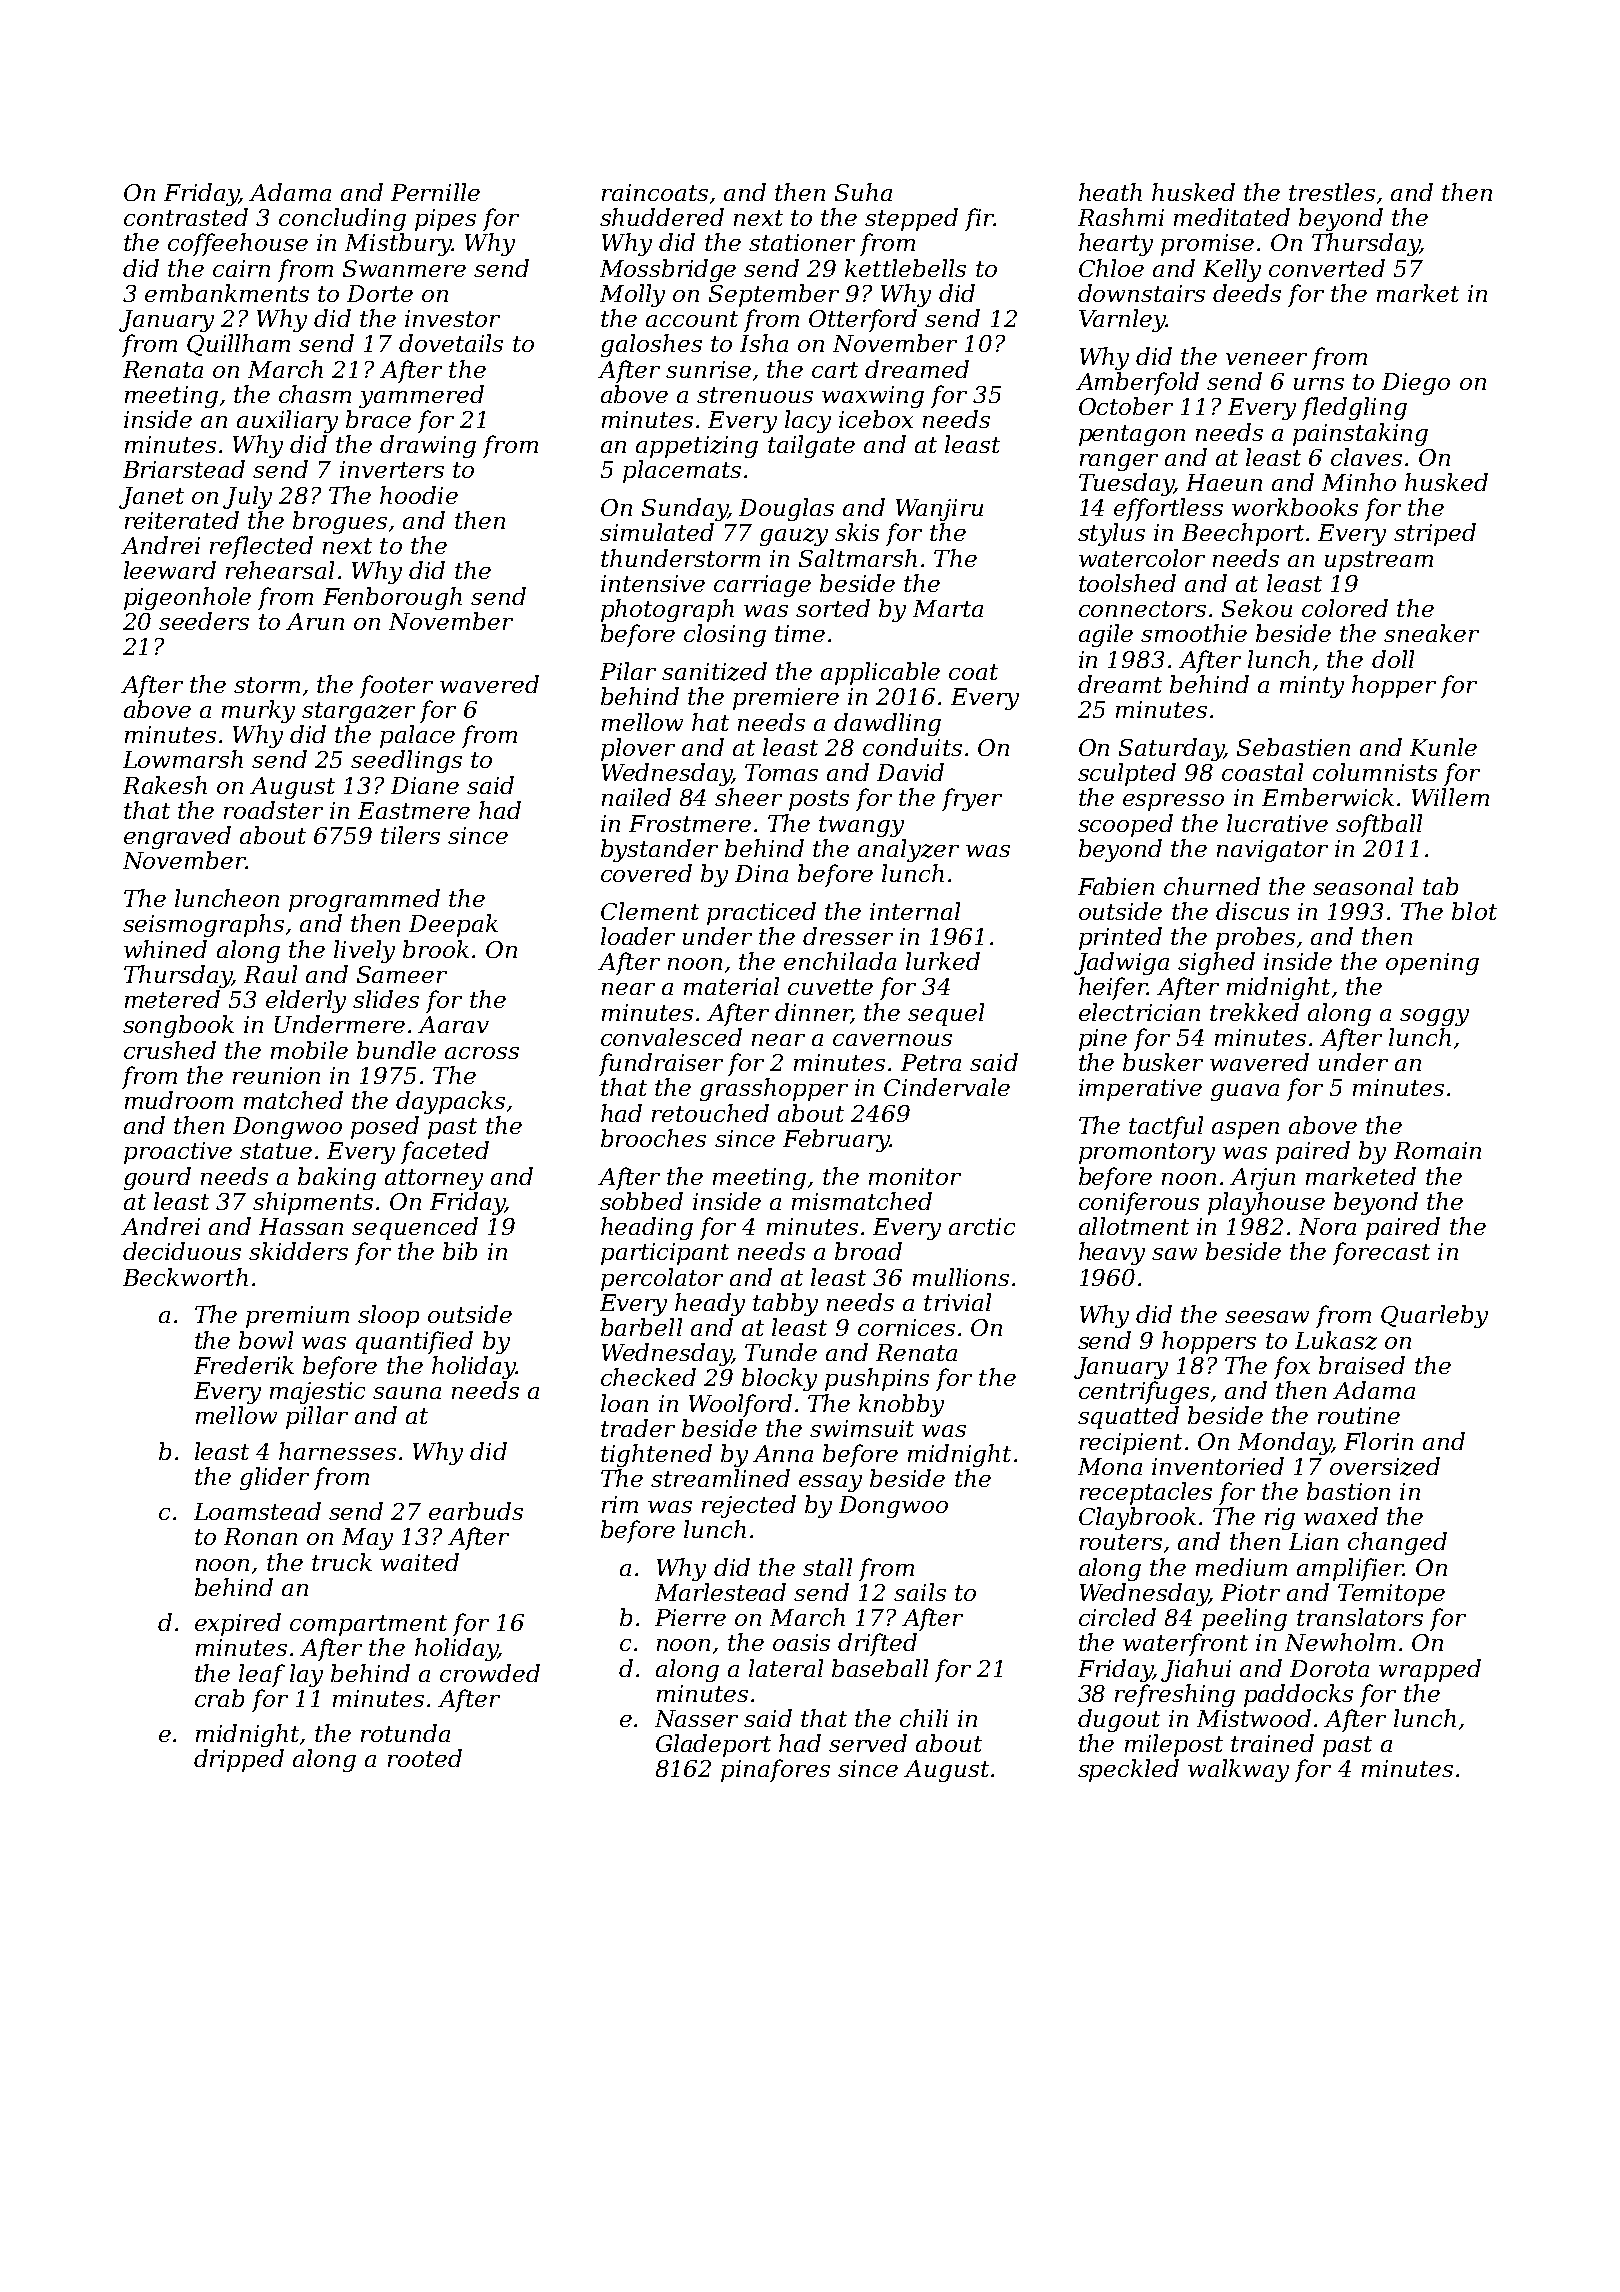 The height and width of the page is (2292, 1620). What do you see at coordinates (1354, 408) in the page?
I see `fledgling` at bounding box center [1354, 408].
